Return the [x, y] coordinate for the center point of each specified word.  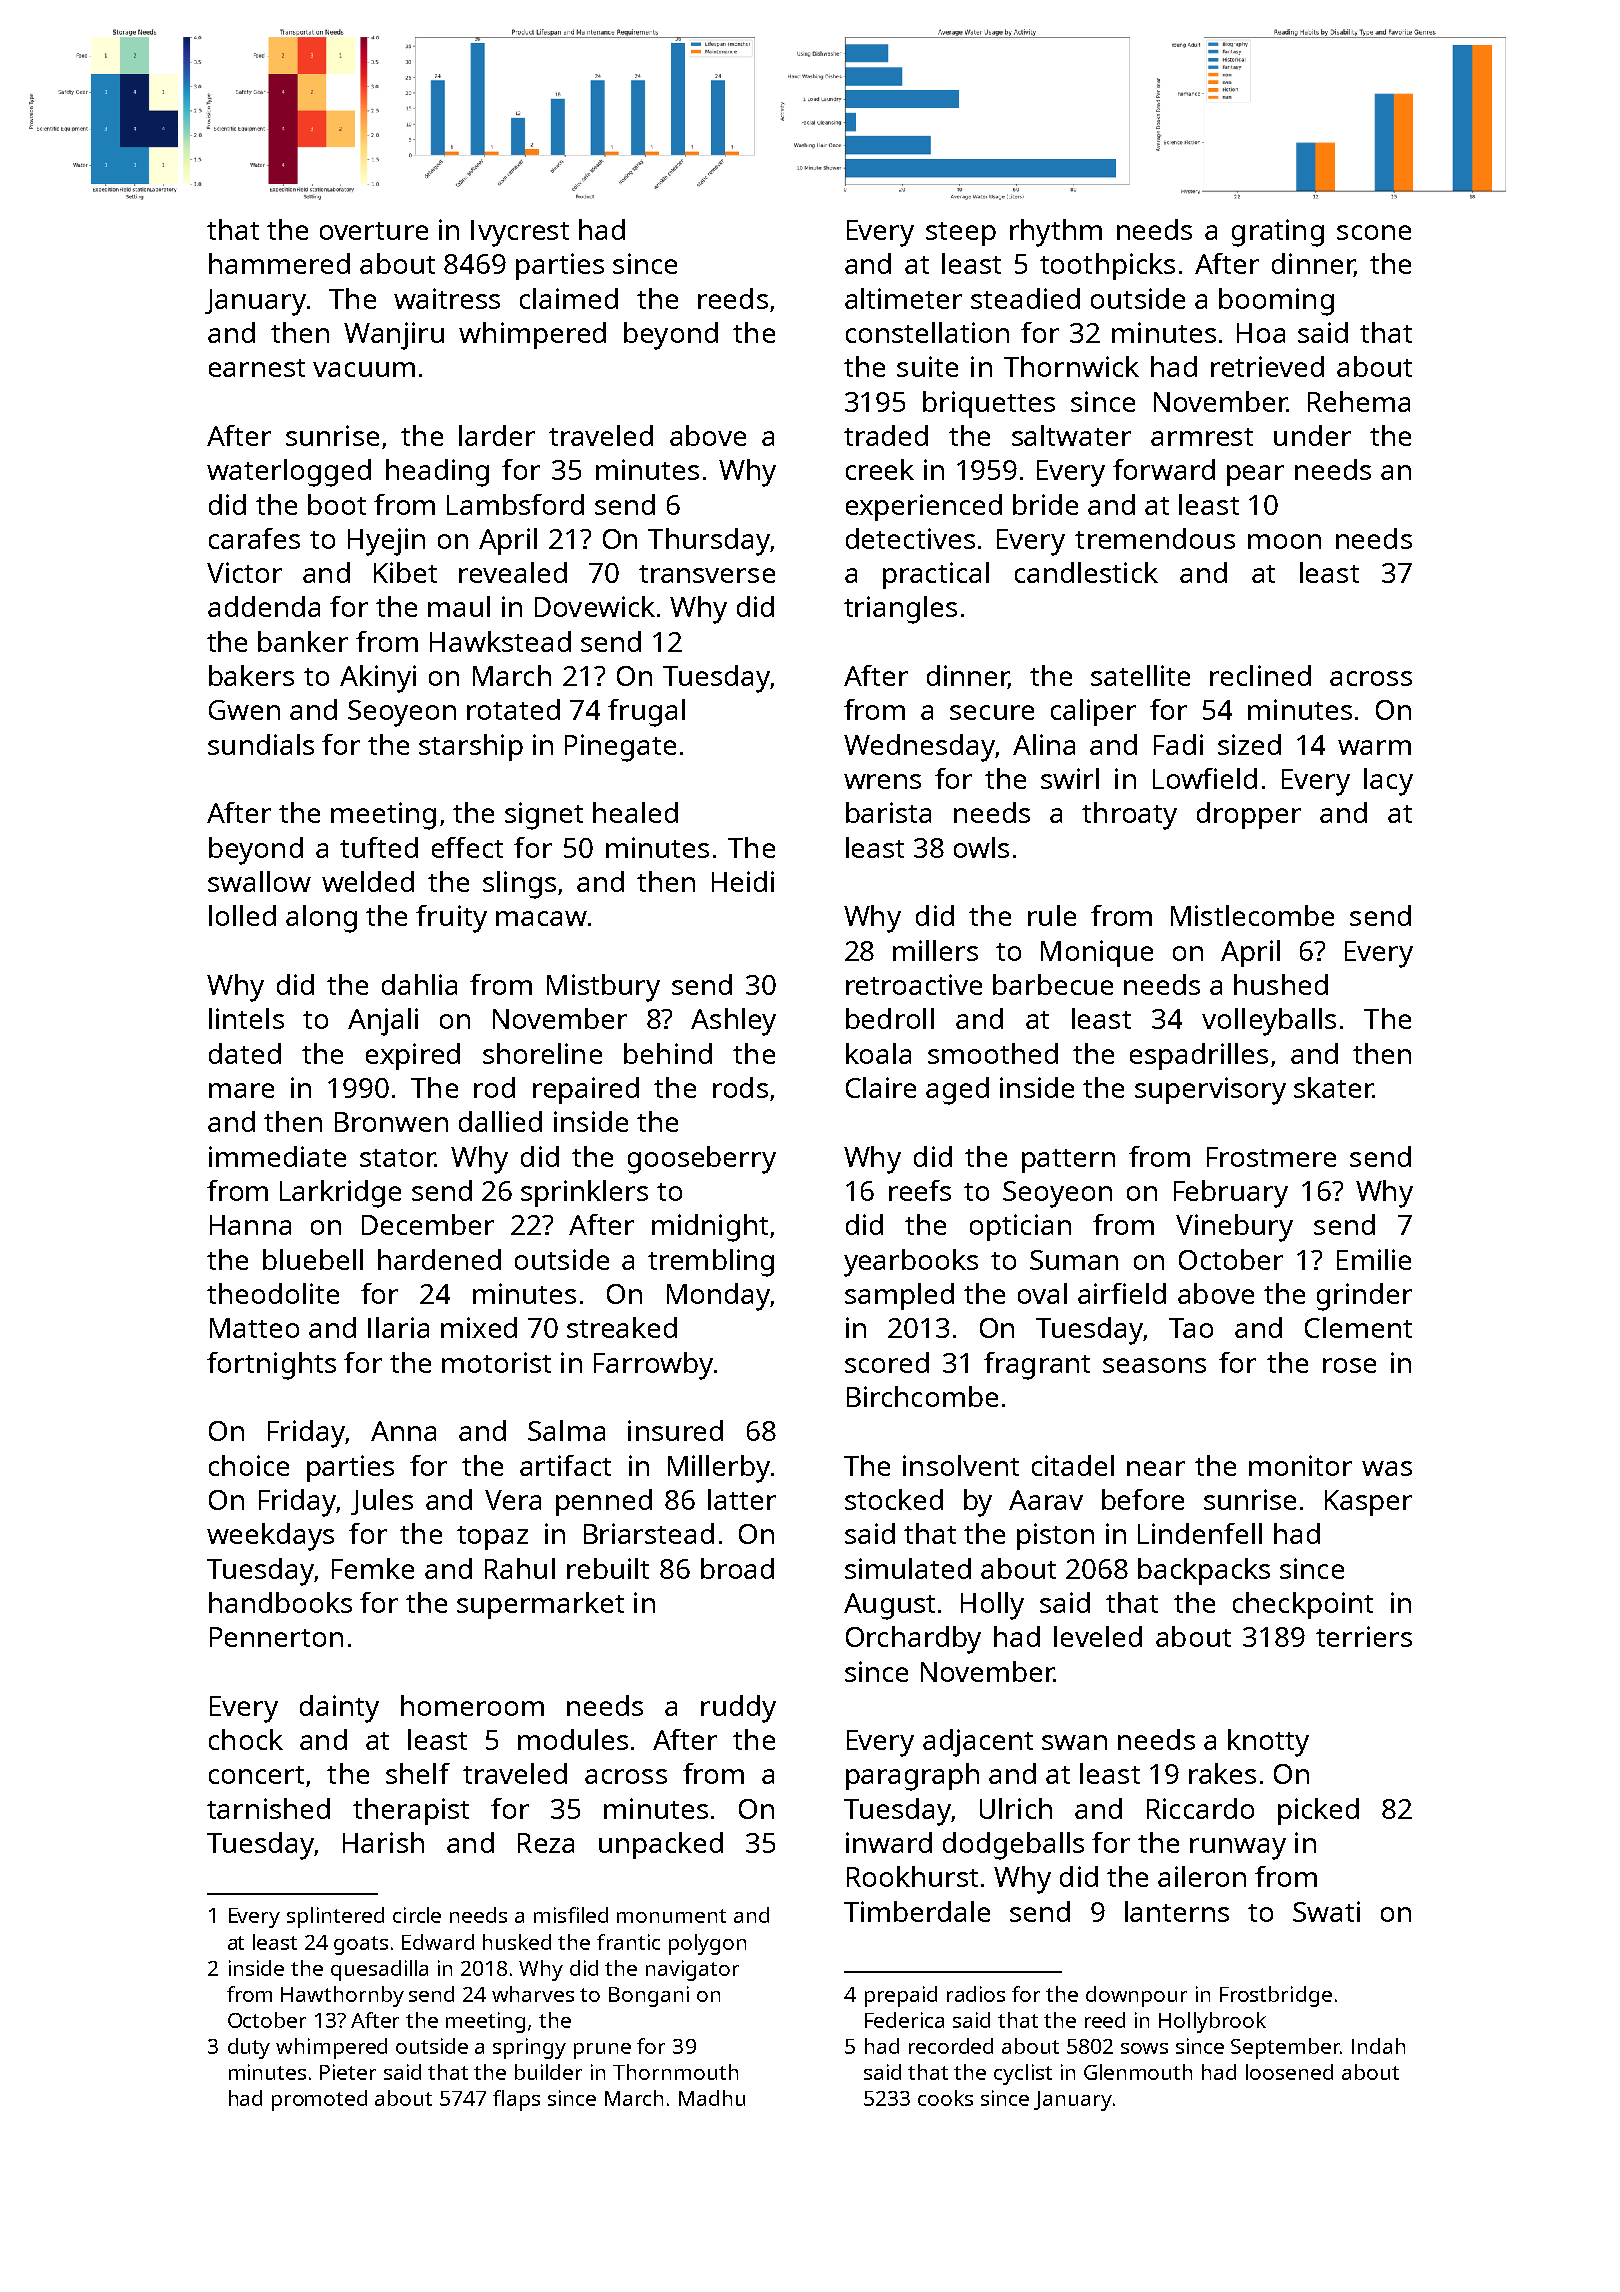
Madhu [712, 2098]
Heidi [743, 881]
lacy [1388, 782]
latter [742, 1499]
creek [880, 469]
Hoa [1261, 333]
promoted [319, 2100]
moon [1284, 541]
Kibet [405, 572]
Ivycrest [520, 233]
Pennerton [276, 1637]
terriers [1364, 1636]
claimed [569, 298]
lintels [246, 1018]
